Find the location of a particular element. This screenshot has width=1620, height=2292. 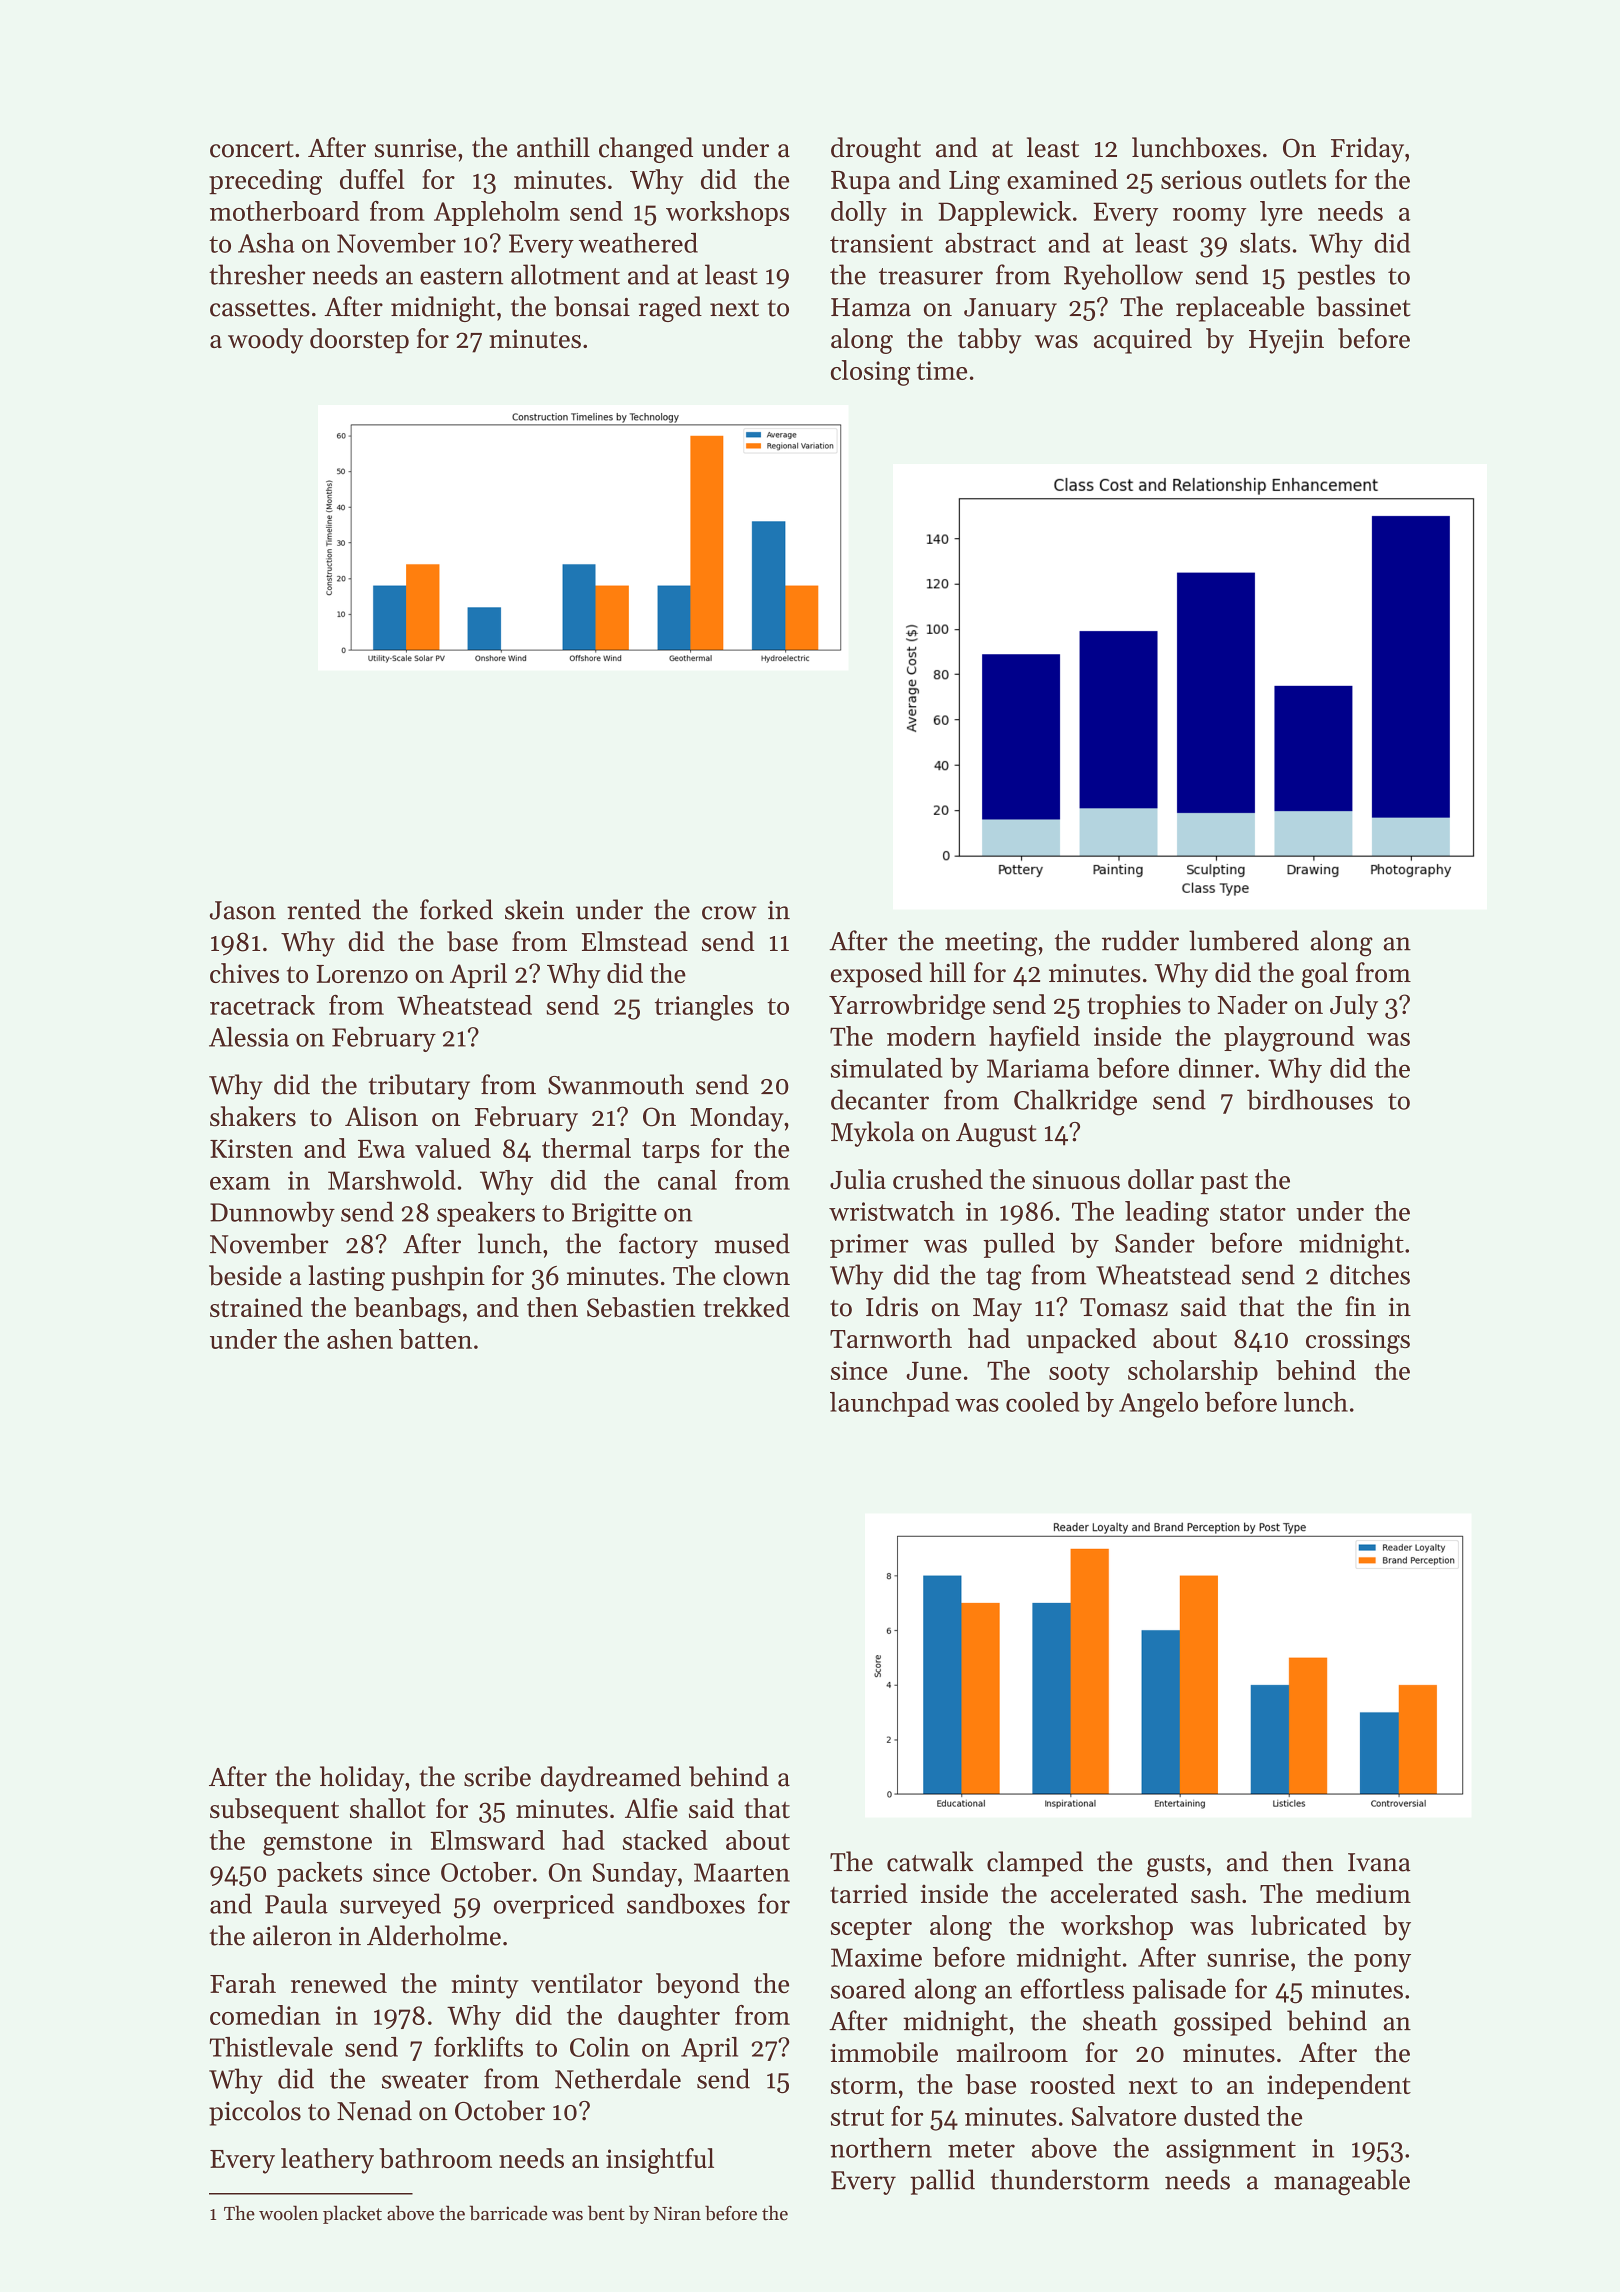

crossings is located at coordinates (1358, 1341).
